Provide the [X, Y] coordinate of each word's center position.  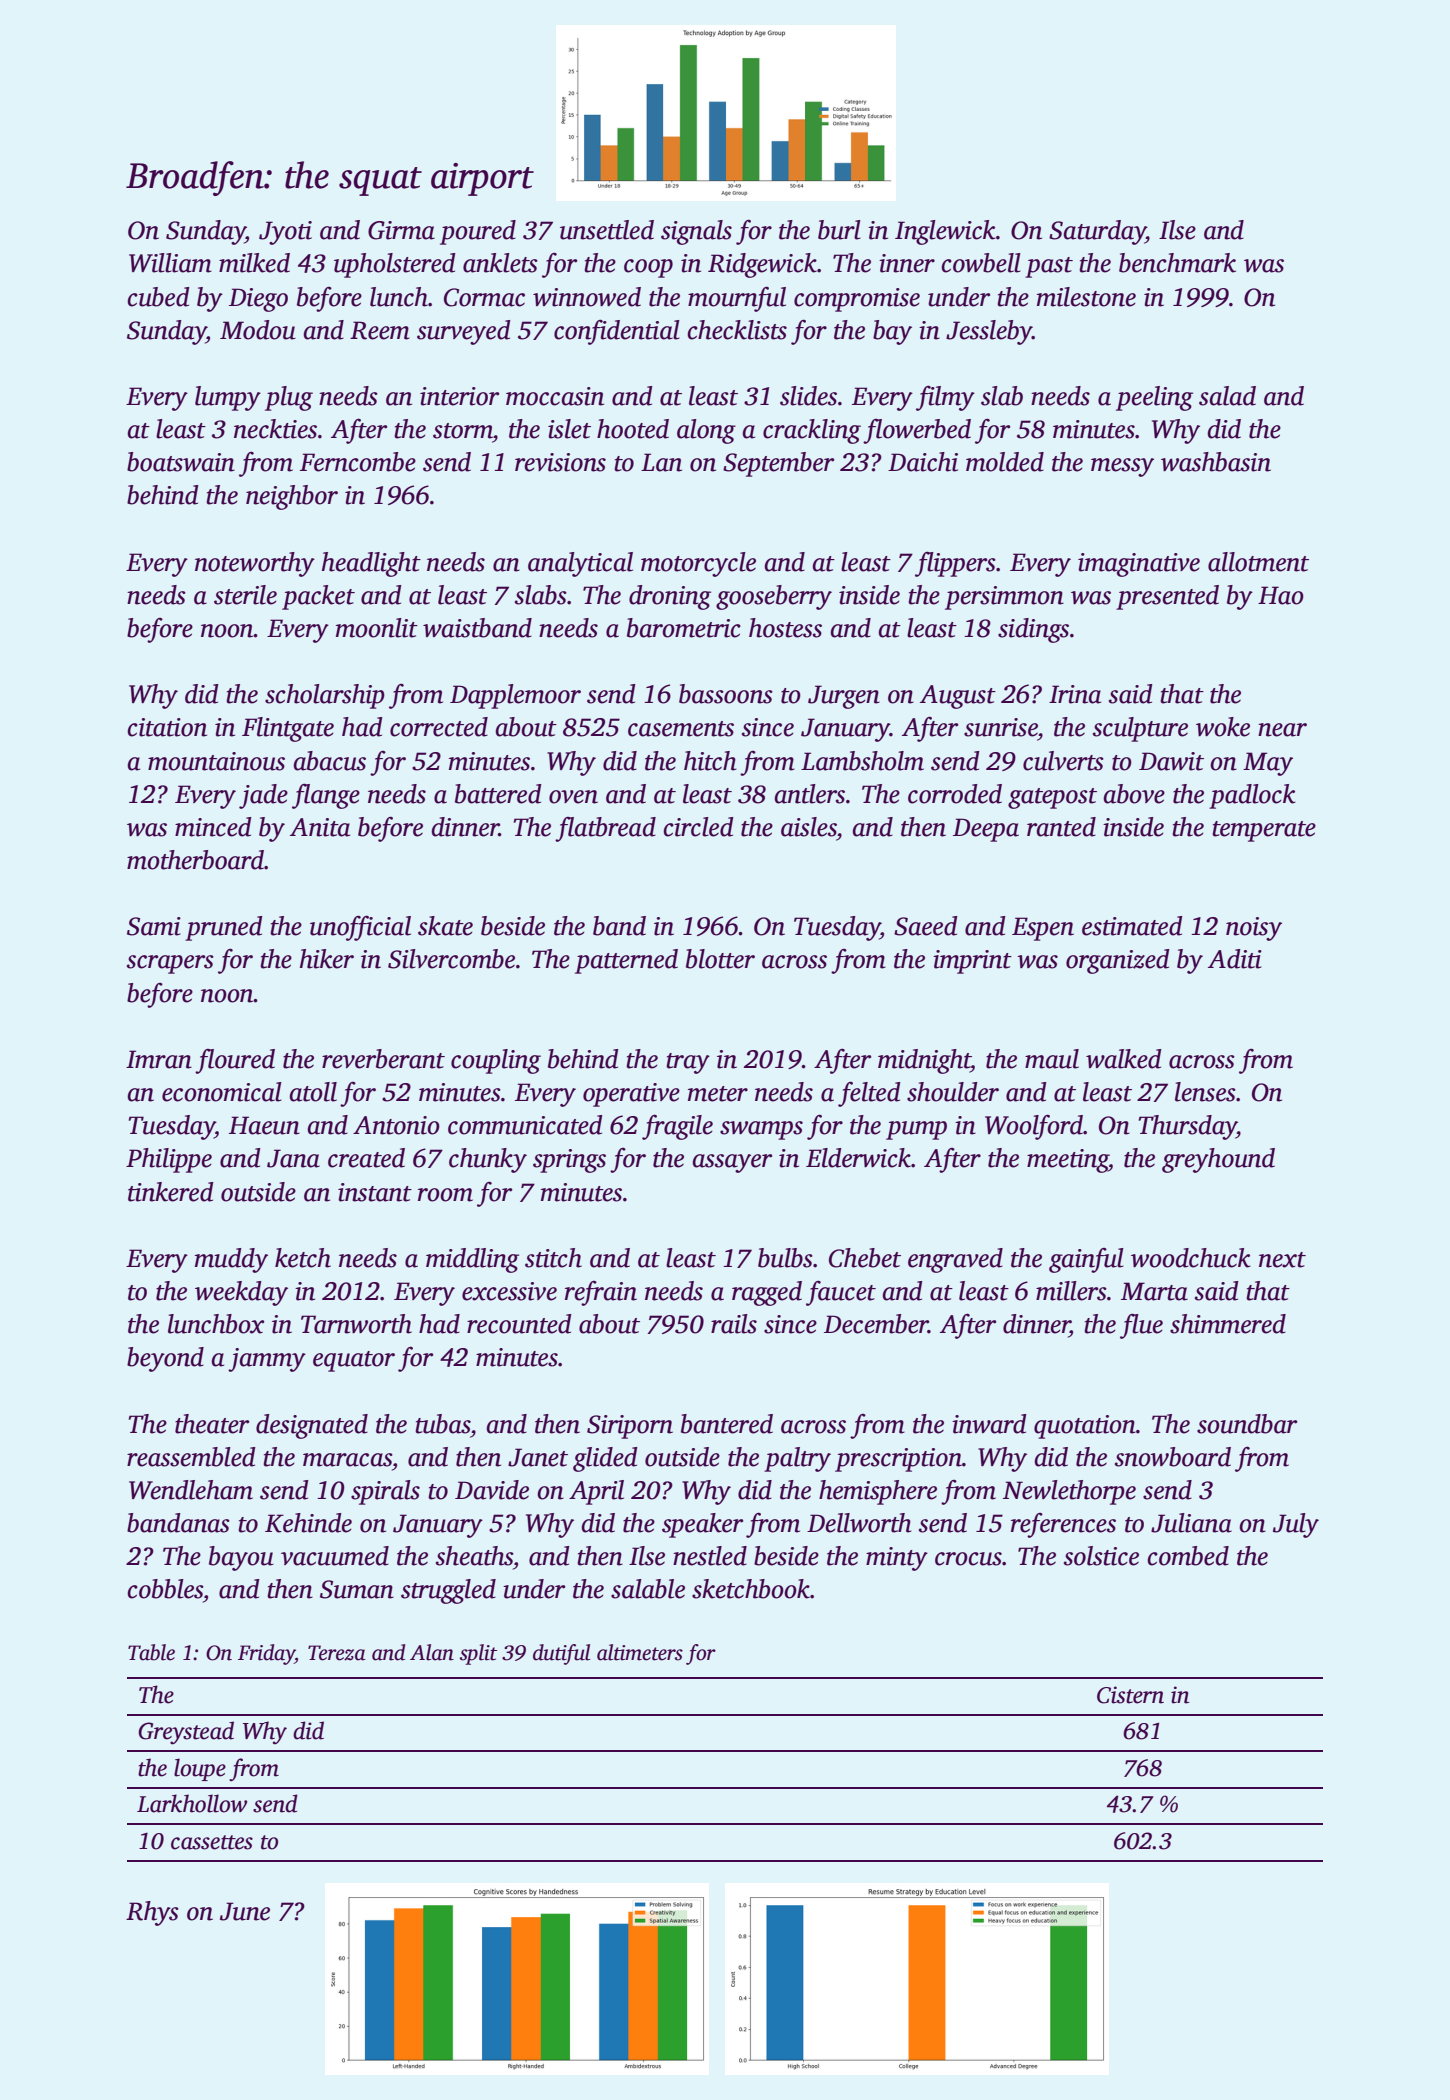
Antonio [396, 1125]
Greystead [186, 1733]
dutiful [561, 1654]
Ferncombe [358, 462]
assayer [732, 1163]
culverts [1063, 761]
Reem [380, 330]
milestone [1086, 297]
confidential [617, 332]
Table [151, 1652]
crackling [812, 431]
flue [1141, 1326]
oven [573, 797]
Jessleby [989, 332]
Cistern [1130, 1695]
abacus [329, 761]
